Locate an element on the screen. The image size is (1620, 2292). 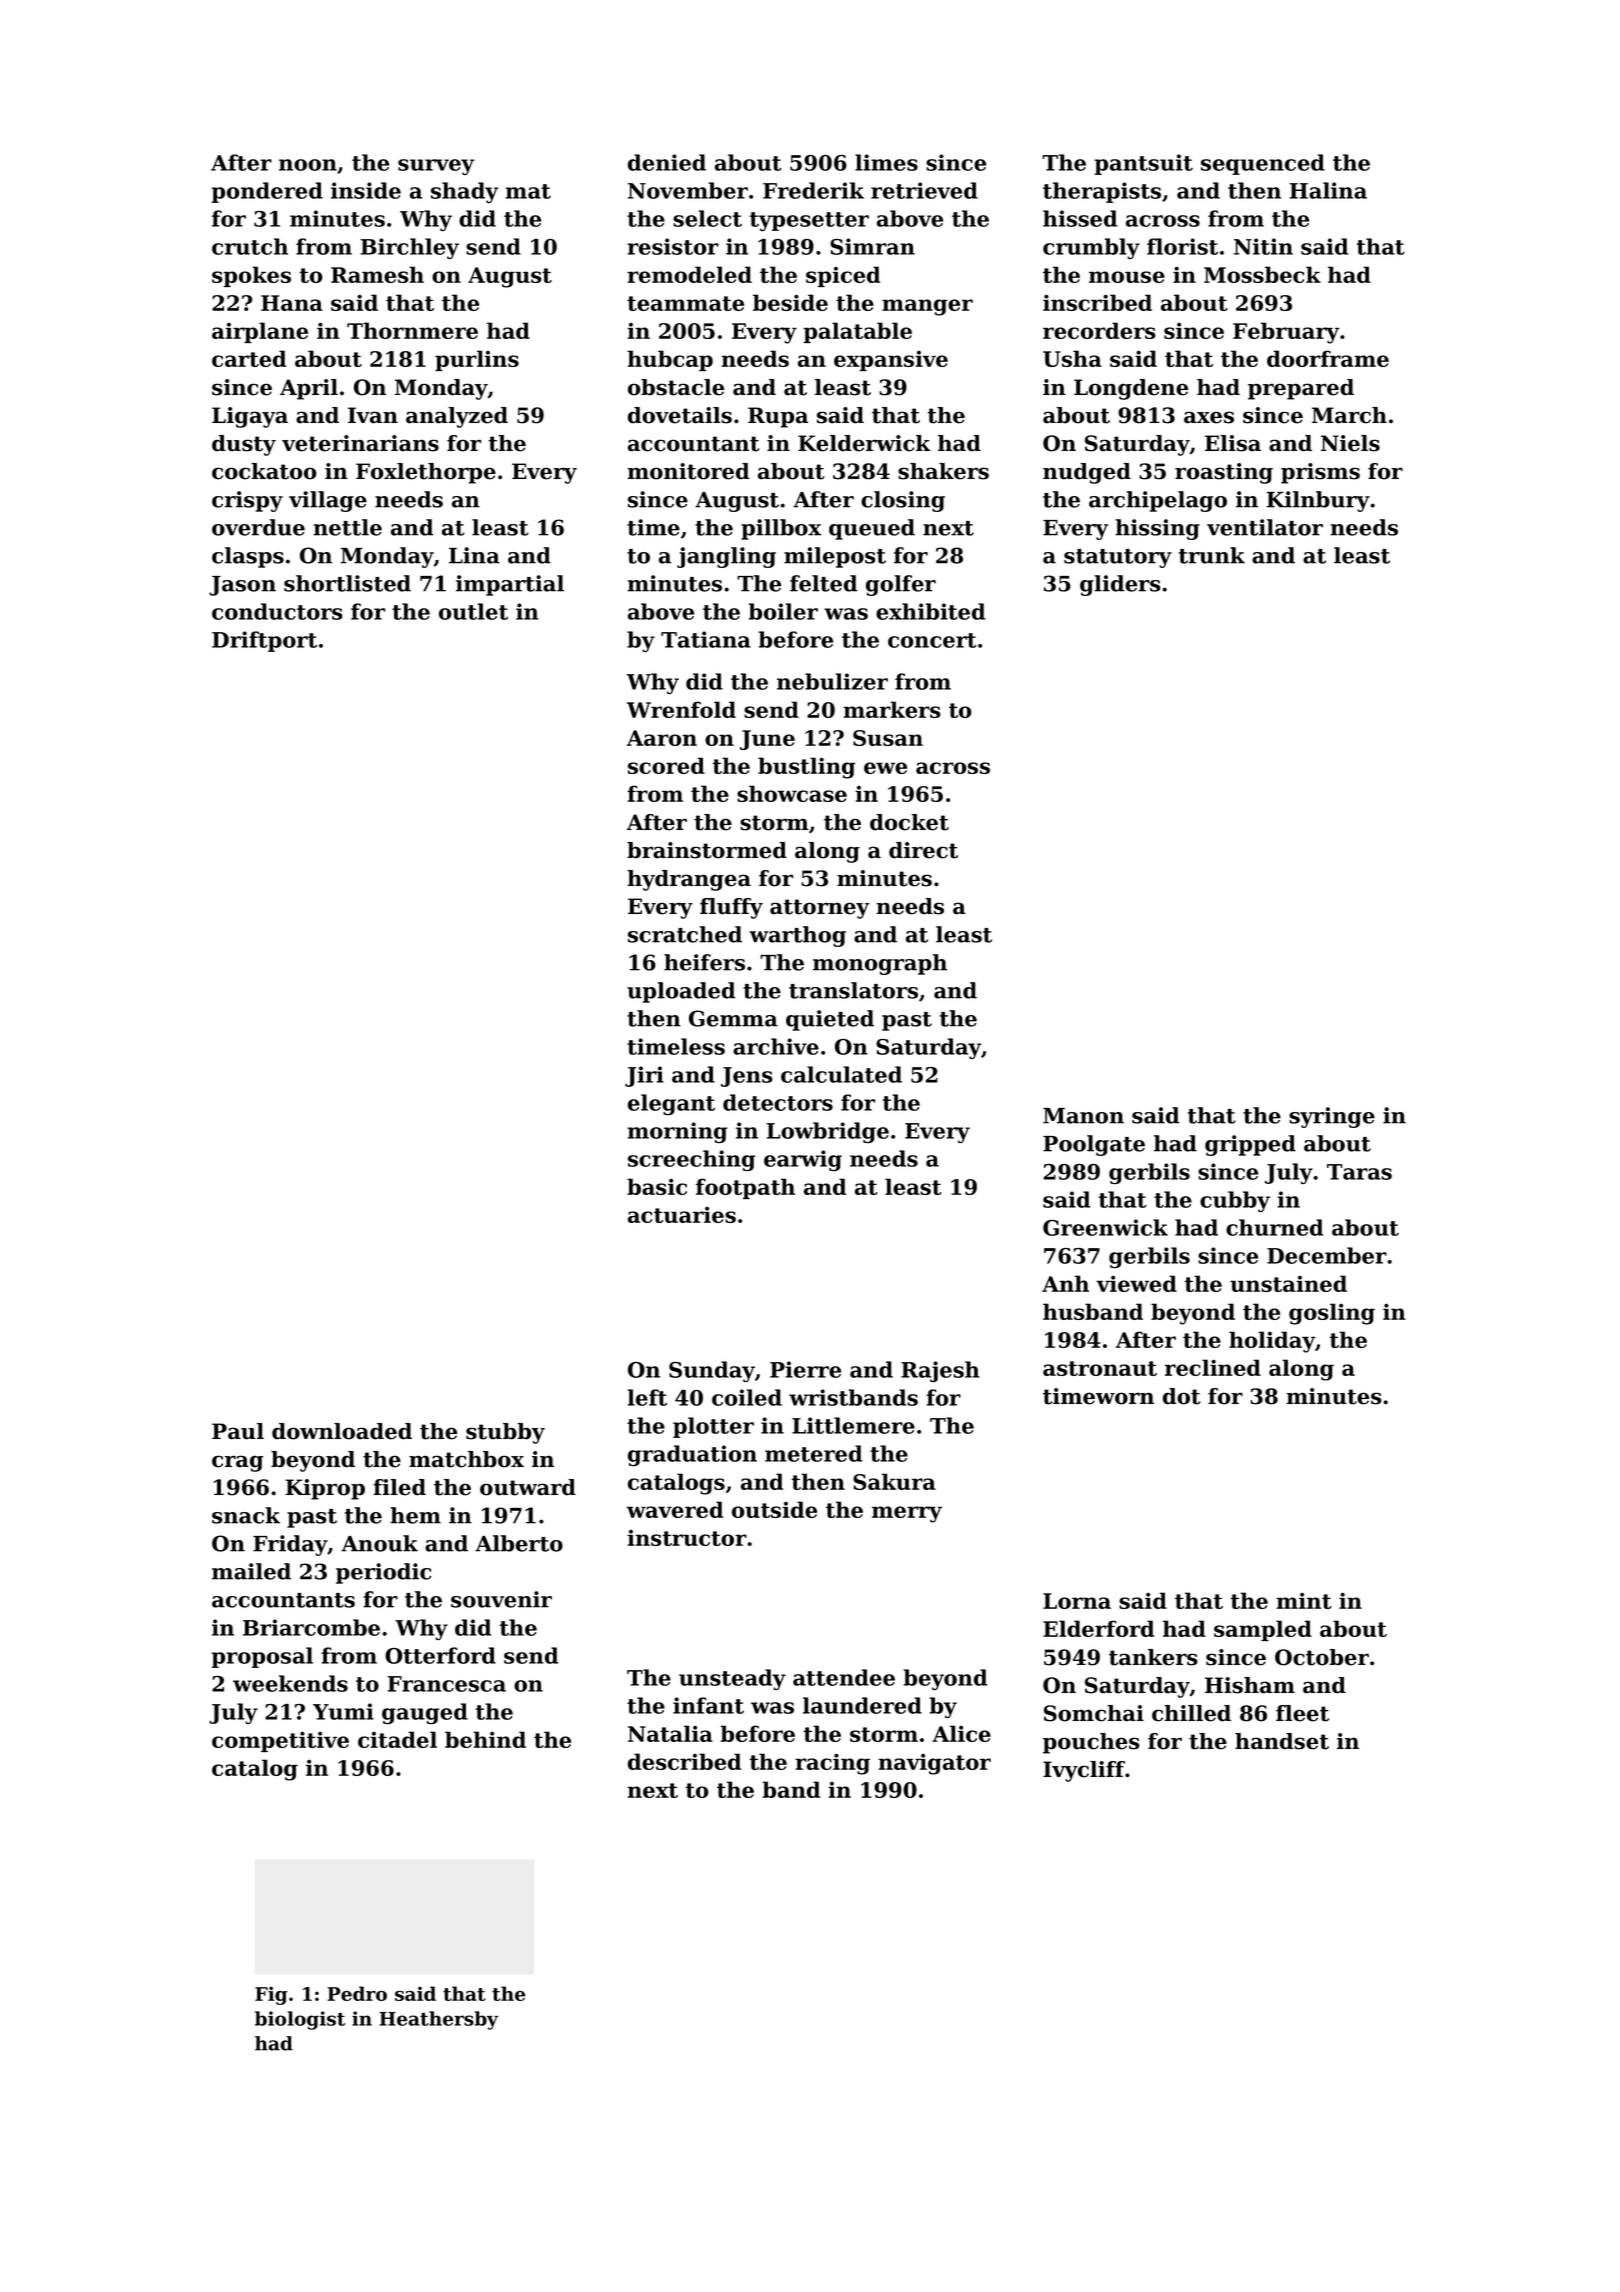
Lorna is located at coordinates (1077, 1601).
